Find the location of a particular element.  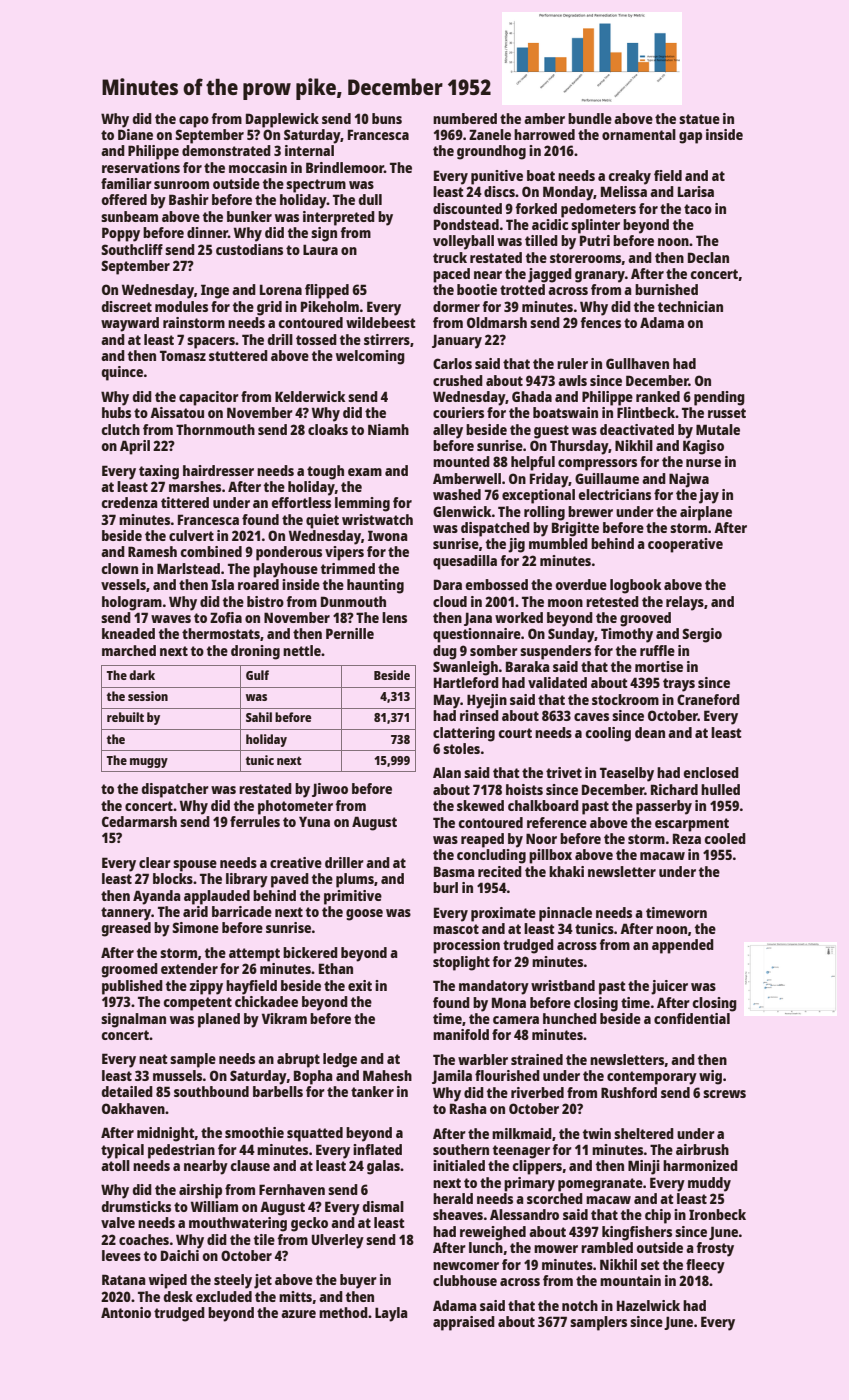

Yuna is located at coordinates (314, 821).
